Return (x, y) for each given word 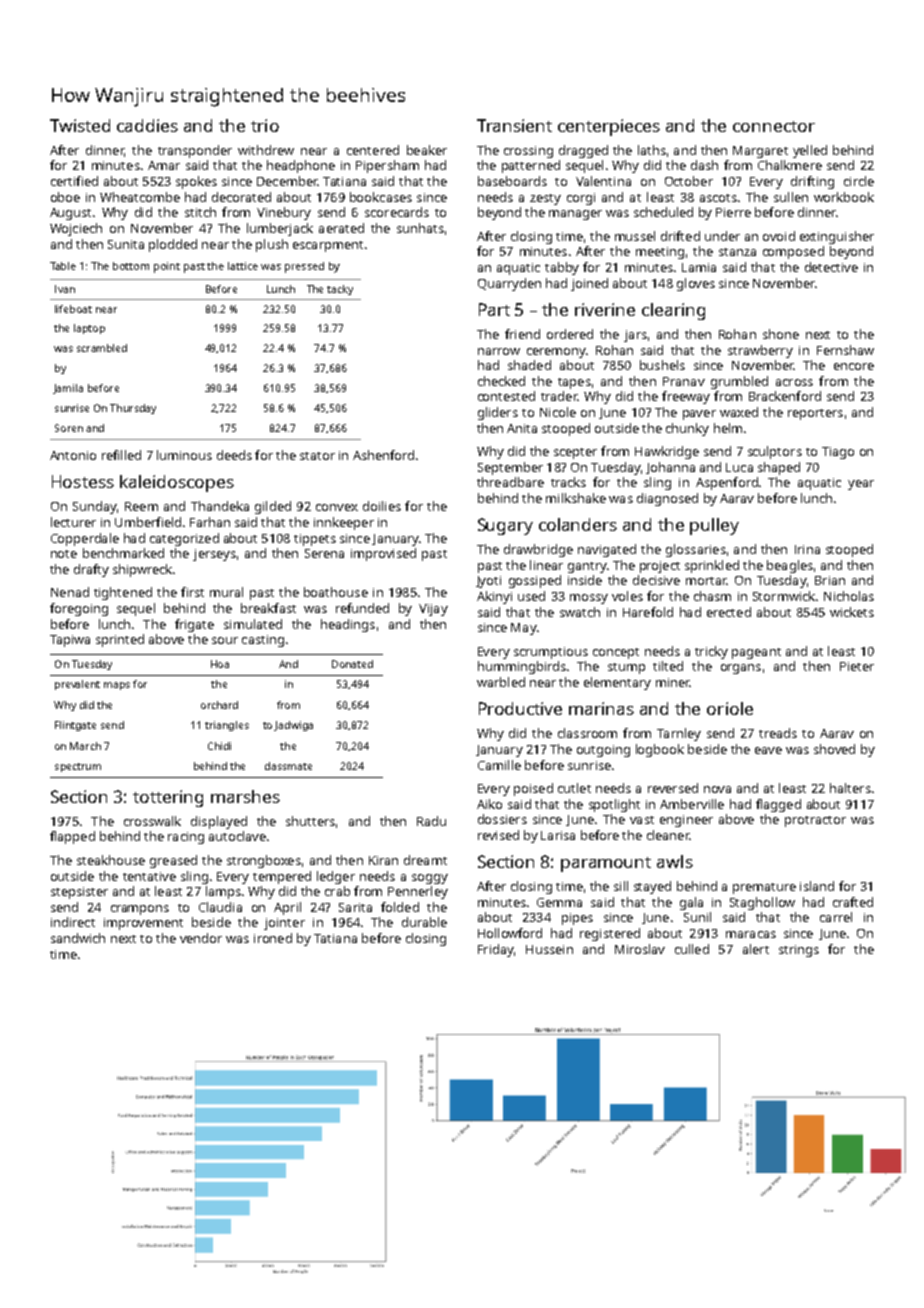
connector (774, 126)
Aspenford (727, 483)
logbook (660, 750)
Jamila (68, 389)
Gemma (559, 902)
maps (117, 686)
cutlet (574, 788)
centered (373, 150)
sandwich (78, 938)
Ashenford (383, 455)
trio (265, 125)
